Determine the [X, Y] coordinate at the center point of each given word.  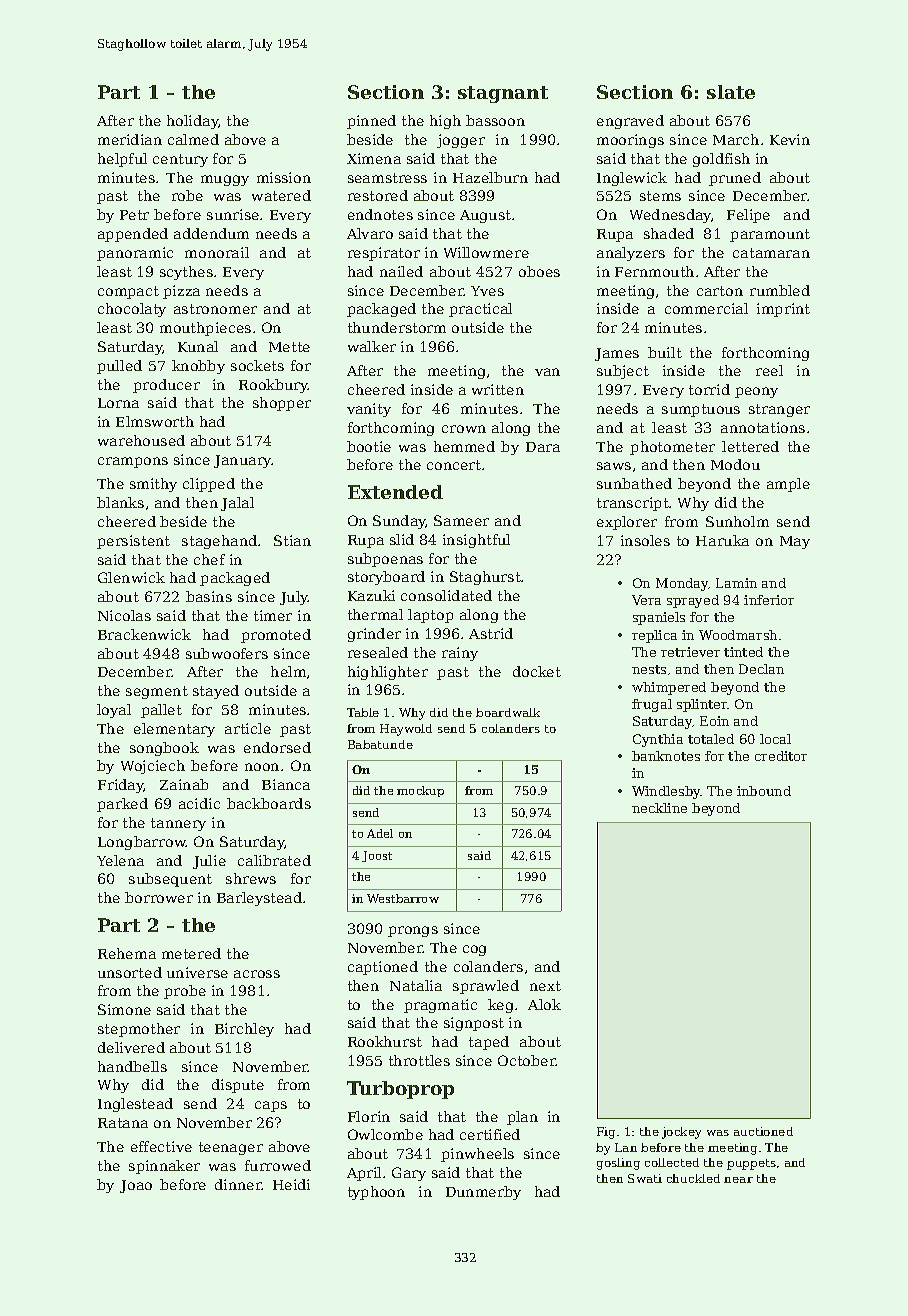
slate [731, 92]
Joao [136, 1186]
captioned [383, 968]
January [243, 461]
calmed [193, 139]
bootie [369, 446]
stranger [779, 410]
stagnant [503, 94]
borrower [159, 897]
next [545, 986]
